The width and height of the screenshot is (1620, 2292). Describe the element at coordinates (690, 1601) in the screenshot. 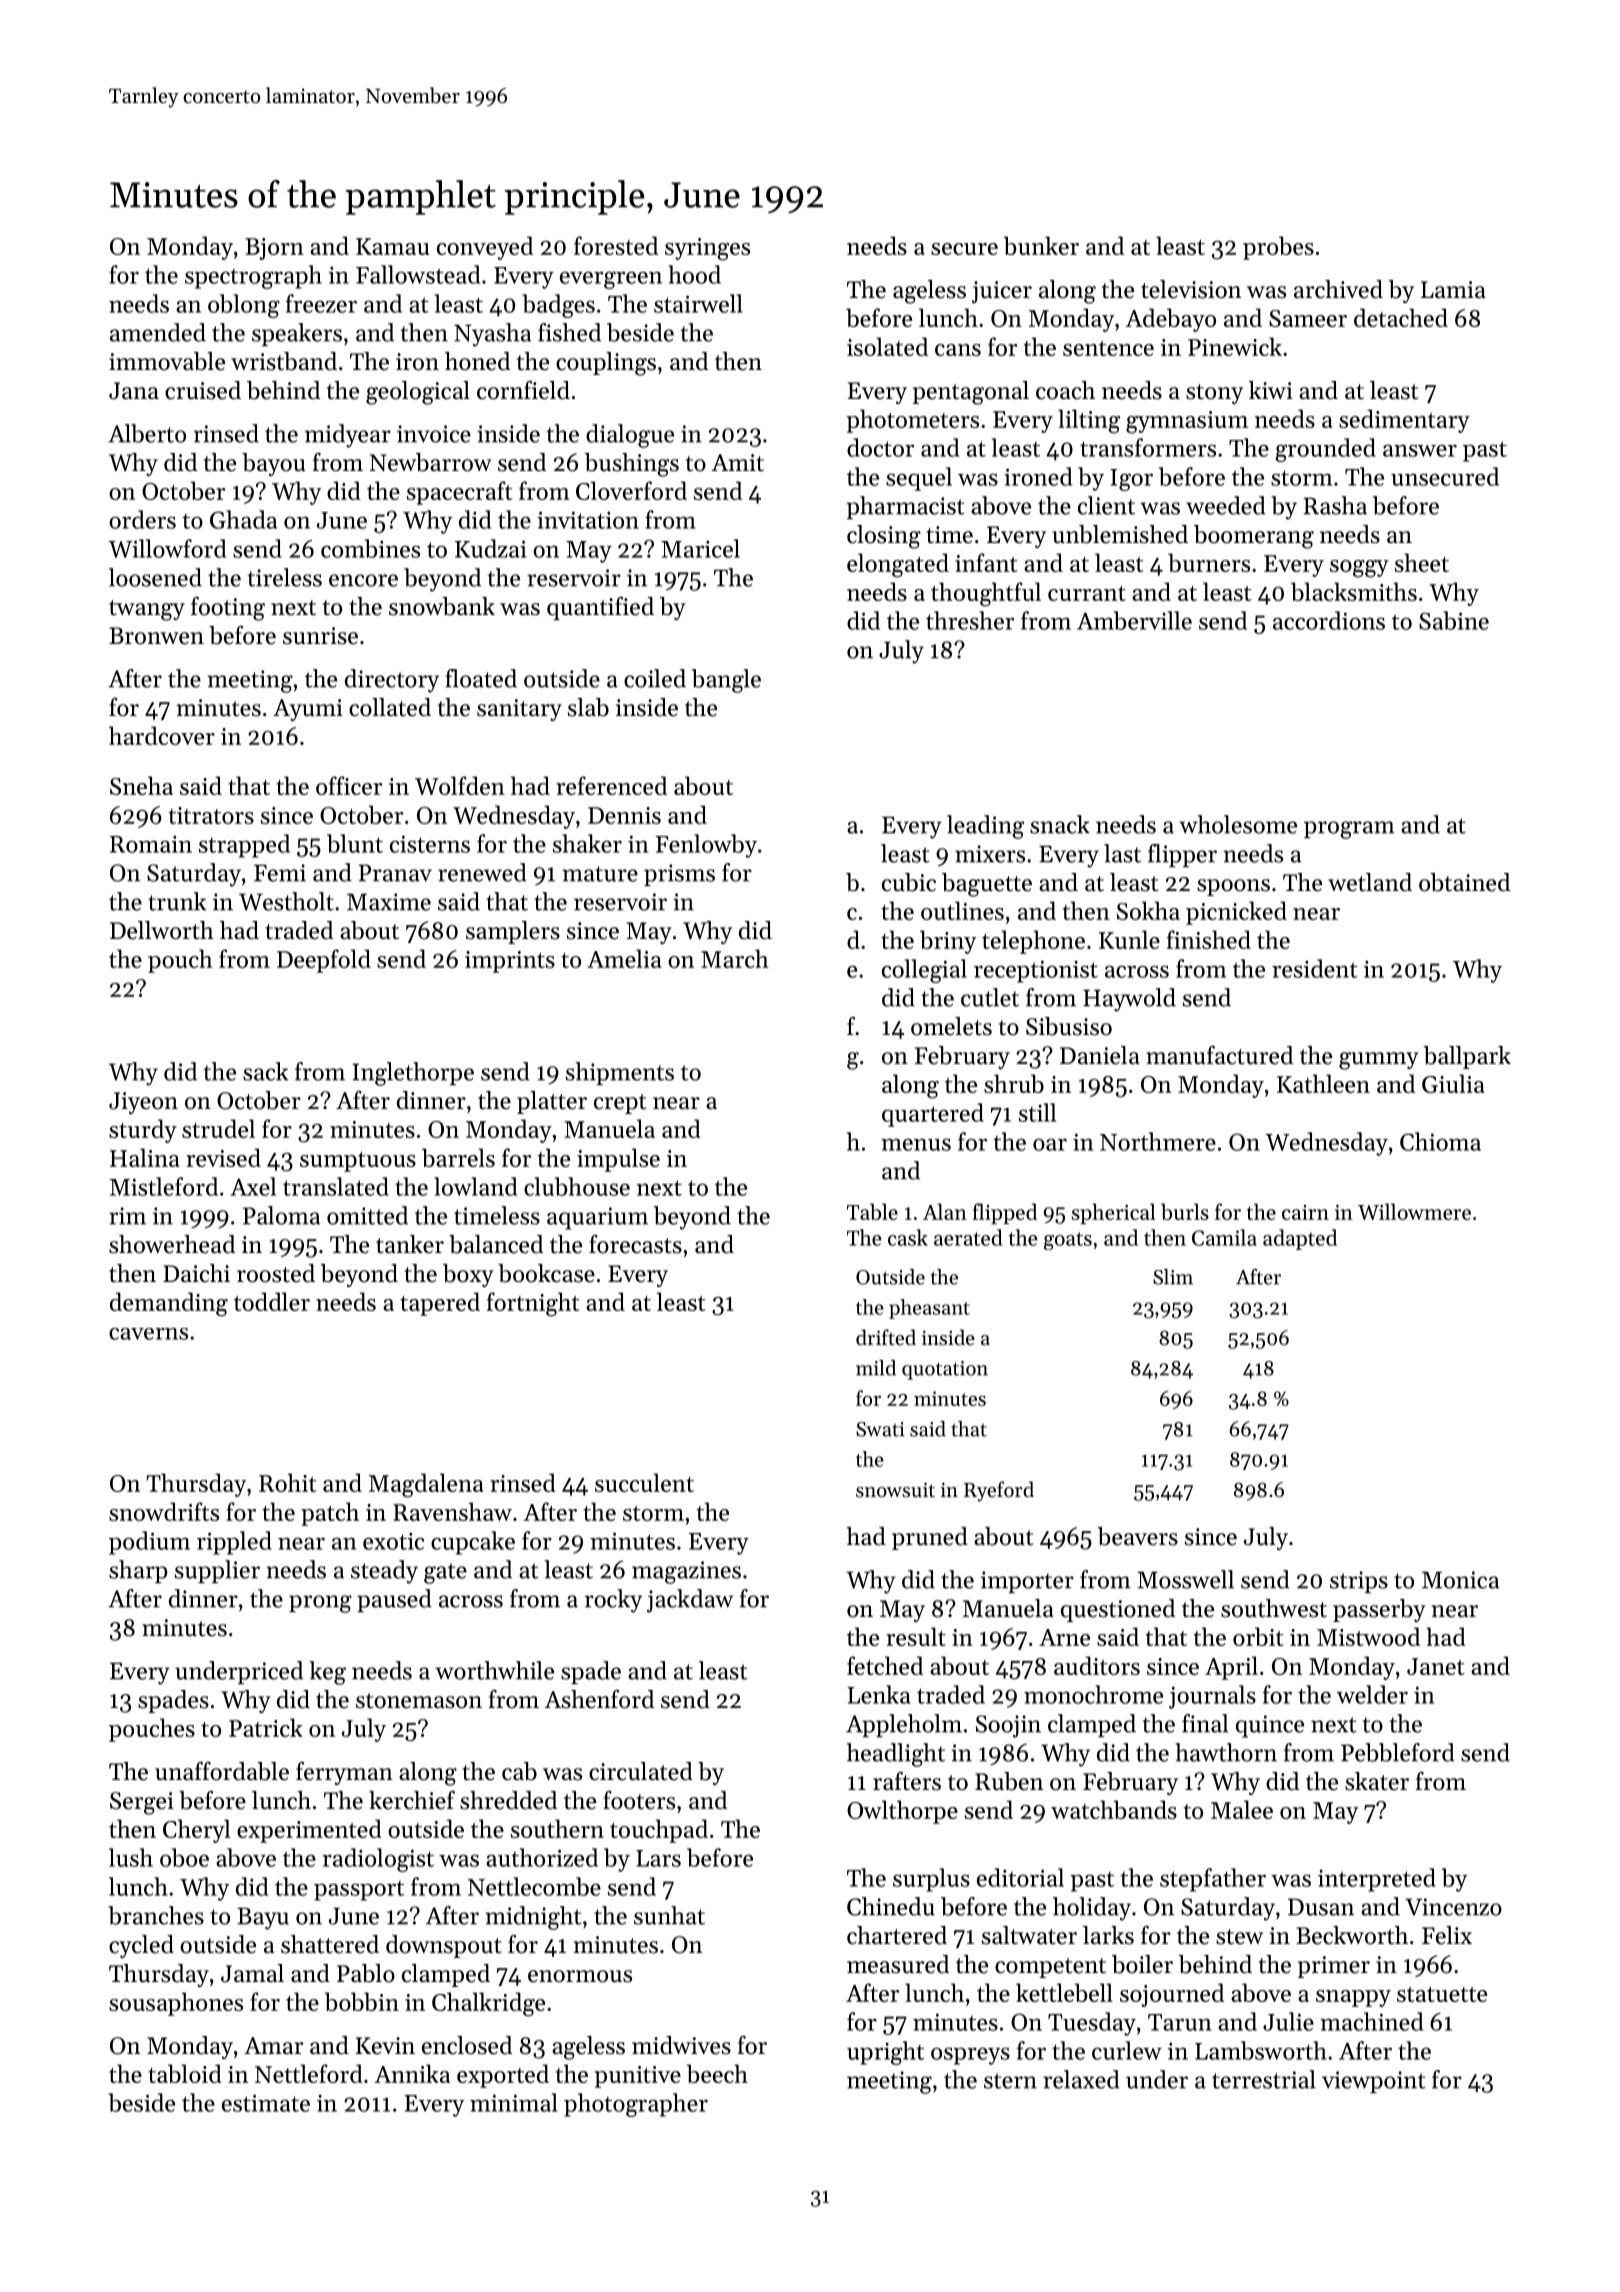

I see `jackdaw` at that location.
